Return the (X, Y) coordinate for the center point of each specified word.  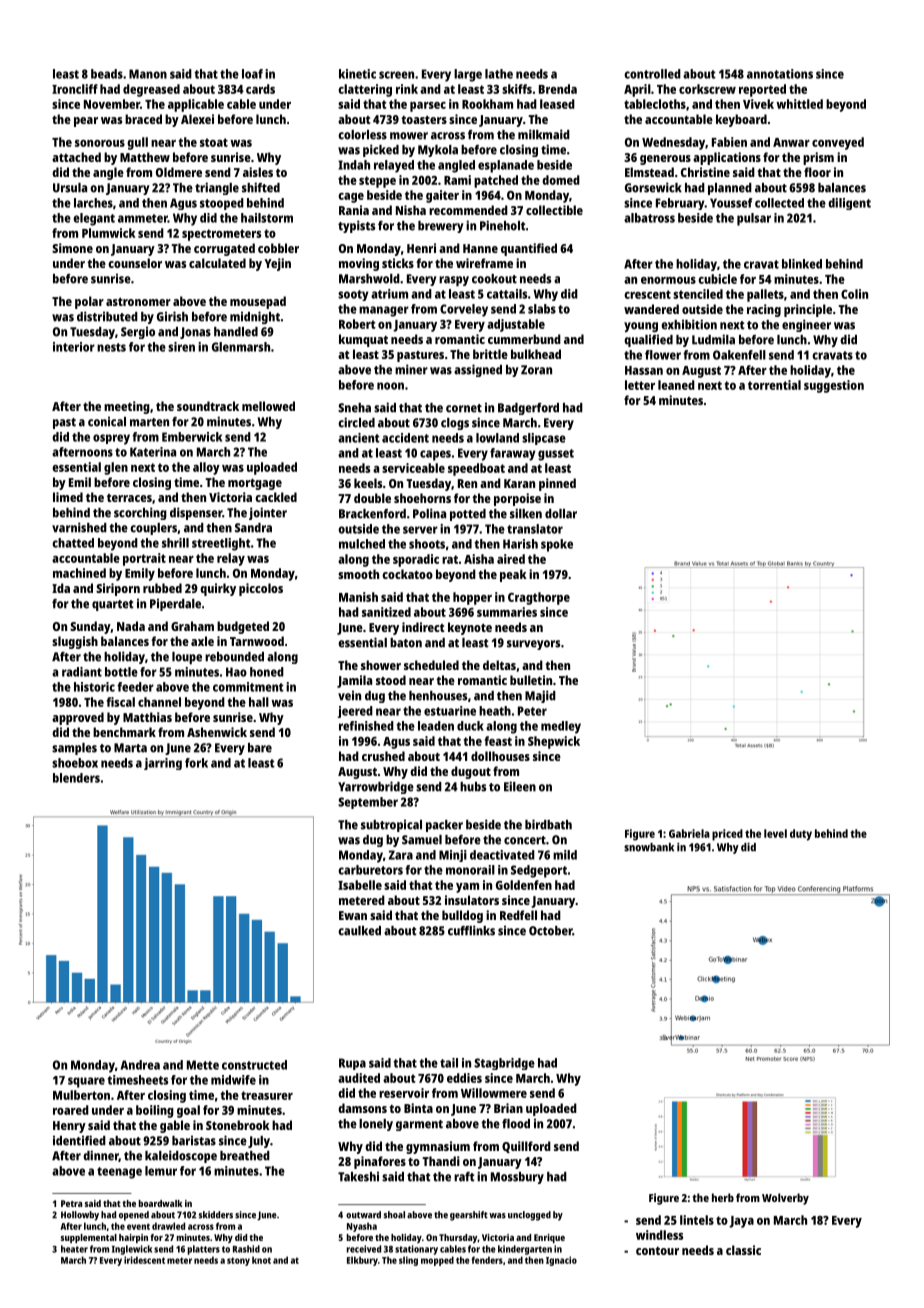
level (775, 833)
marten (149, 422)
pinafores (380, 1162)
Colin (854, 294)
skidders (216, 1215)
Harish (520, 544)
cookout (494, 279)
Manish (358, 597)
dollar (561, 514)
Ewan (353, 915)
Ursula (70, 188)
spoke (557, 545)
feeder (135, 687)
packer (444, 826)
